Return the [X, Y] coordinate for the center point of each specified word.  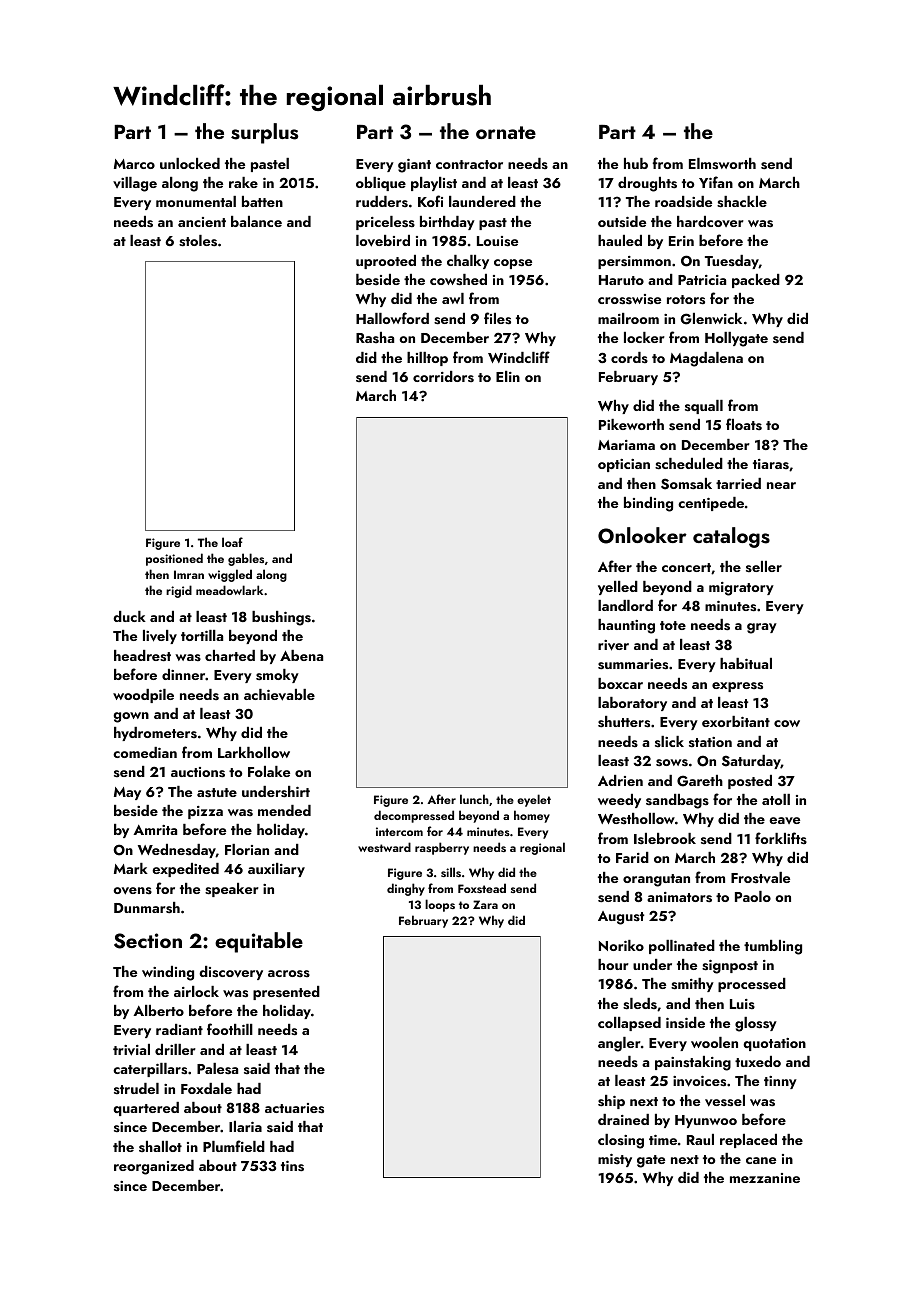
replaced [748, 1141]
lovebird [383, 241]
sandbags [677, 801]
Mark [131, 868]
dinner [183, 674]
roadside [683, 201]
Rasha [375, 337]
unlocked [190, 163]
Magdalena [706, 359]
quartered [146, 1109]
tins [292, 1166]
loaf [232, 542]
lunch [474, 799]
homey [532, 816]
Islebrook [665, 838]
